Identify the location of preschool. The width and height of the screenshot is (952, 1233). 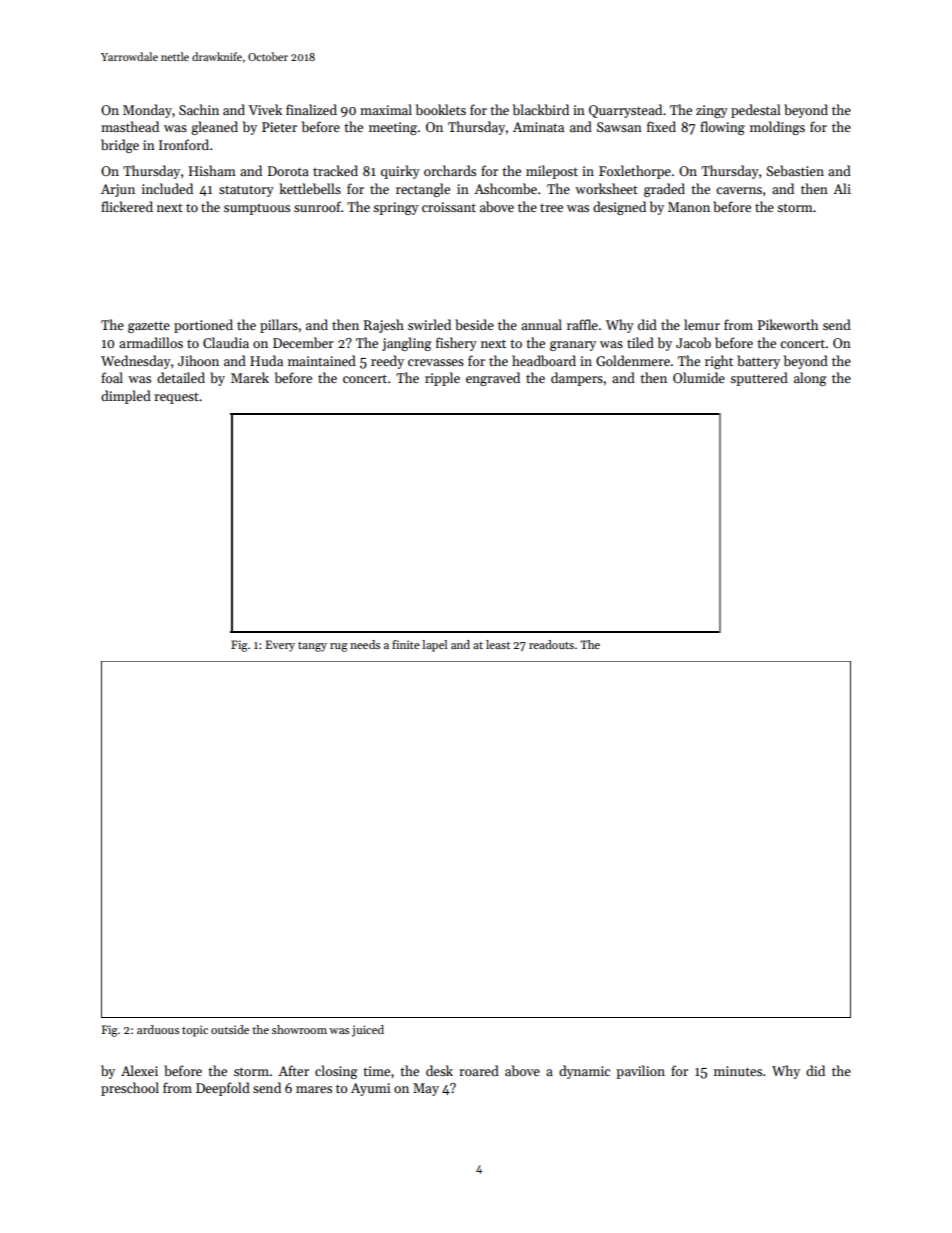
(130, 1089).
